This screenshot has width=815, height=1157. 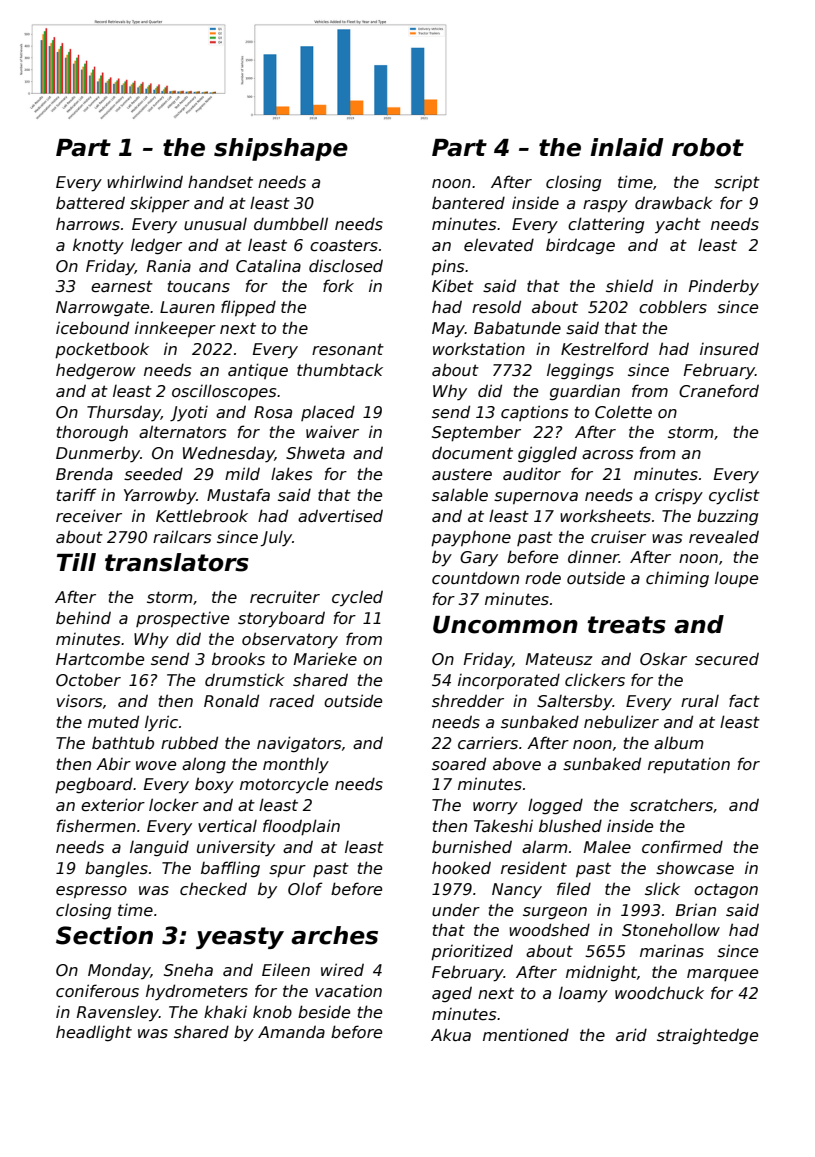 What do you see at coordinates (94, 1033) in the screenshot?
I see `headlight` at bounding box center [94, 1033].
